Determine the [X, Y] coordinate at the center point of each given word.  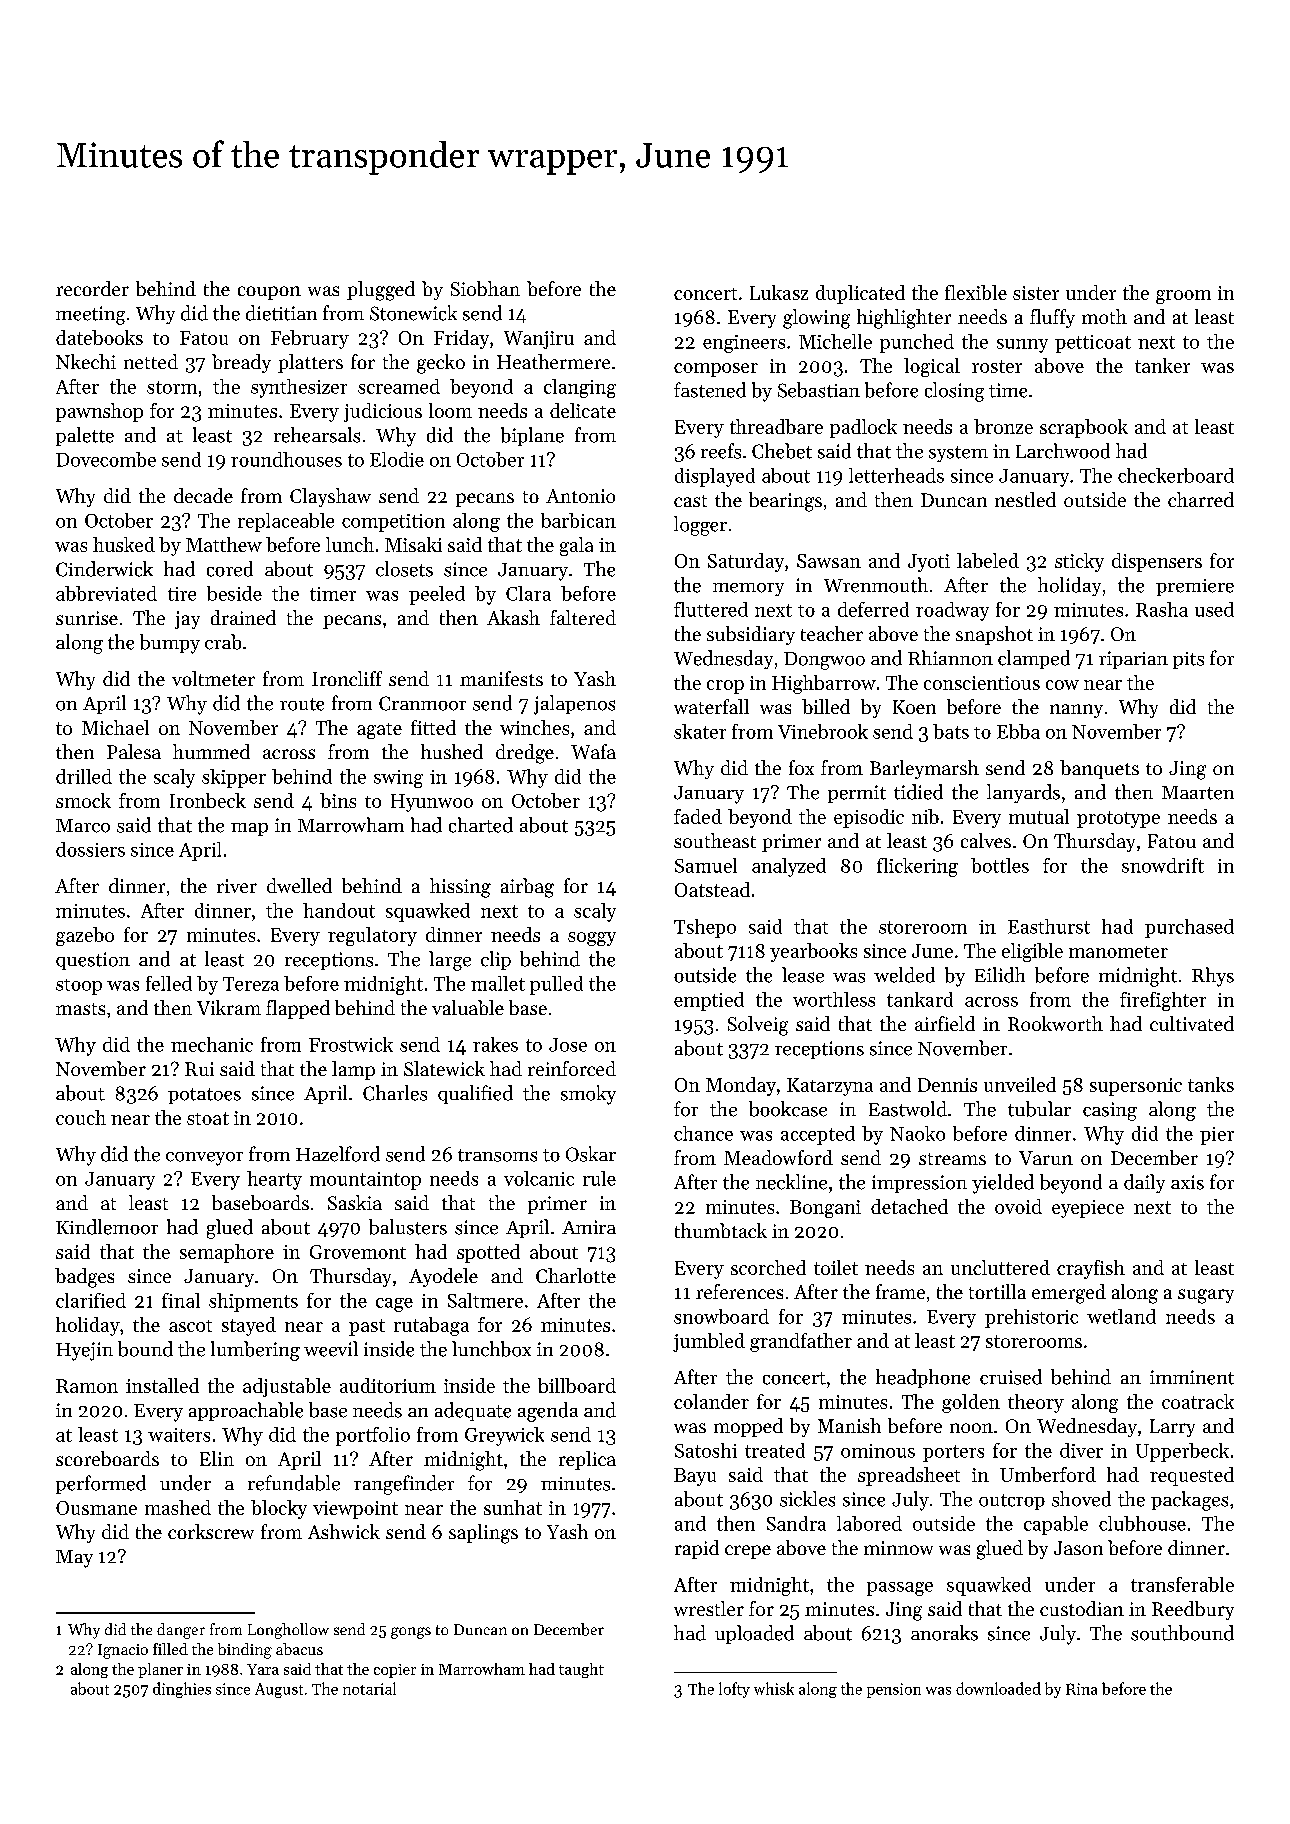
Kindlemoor [107, 1227]
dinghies [182, 1690]
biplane [532, 436]
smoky [588, 1095]
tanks [1211, 1084]
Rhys [1213, 977]
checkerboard [1176, 475]
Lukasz [779, 292]
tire [182, 594]
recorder [92, 288]
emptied [709, 1001]
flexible [976, 292]
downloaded [998, 1688]
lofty [734, 1690]
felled [169, 983]
